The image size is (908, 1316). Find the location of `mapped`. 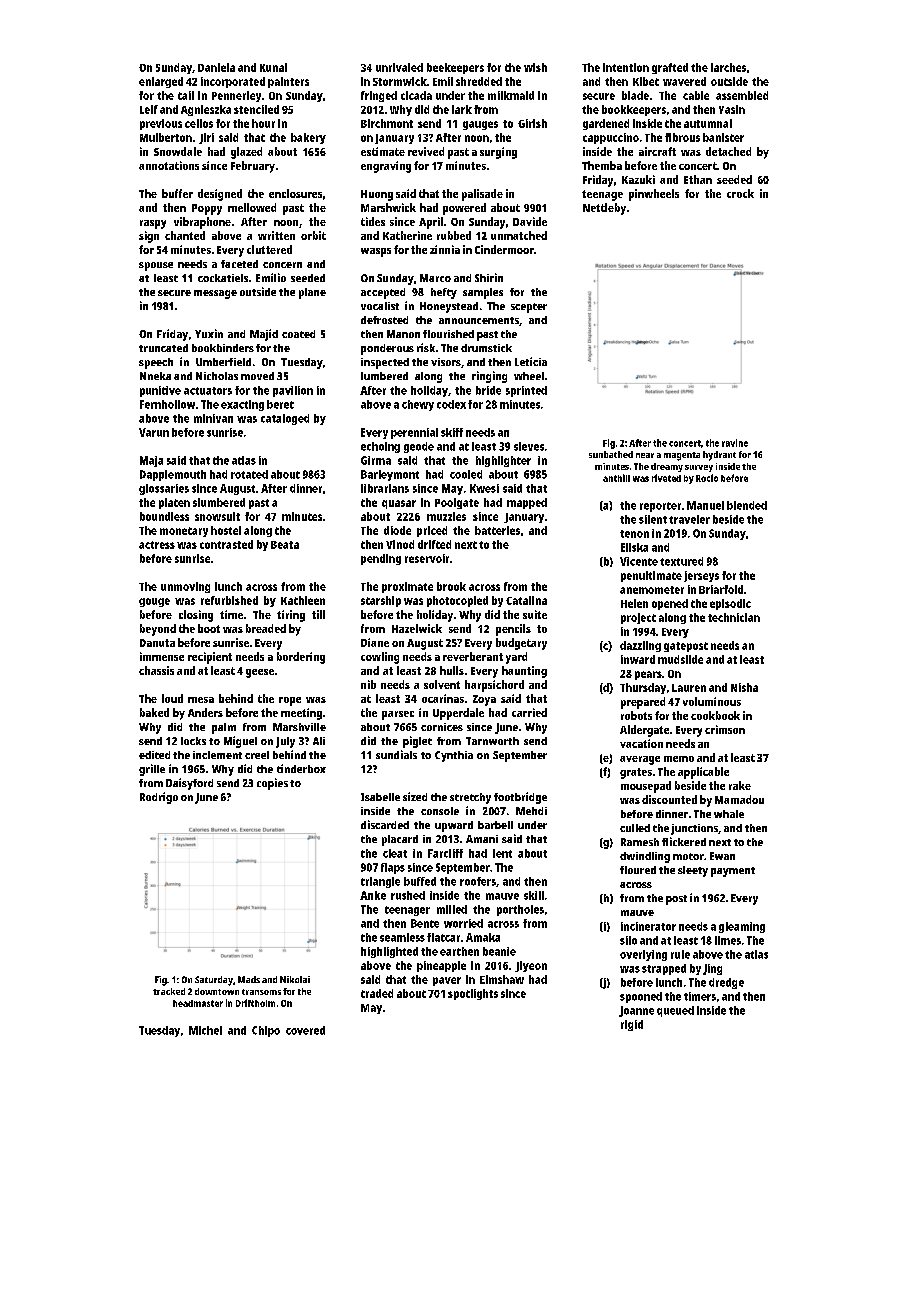

mapped is located at coordinates (527, 503).
